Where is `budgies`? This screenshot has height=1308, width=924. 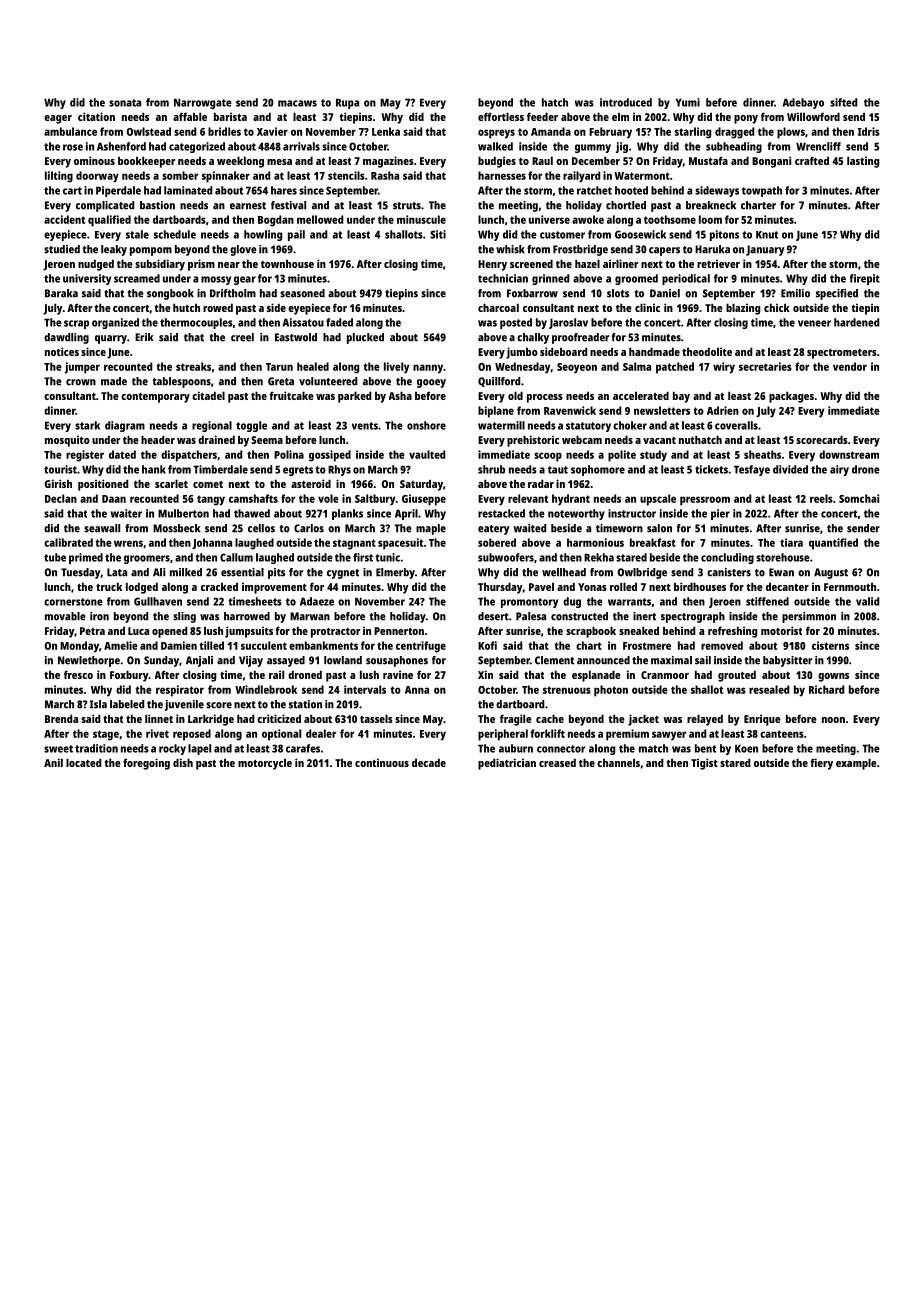
budgies is located at coordinates (497, 162).
